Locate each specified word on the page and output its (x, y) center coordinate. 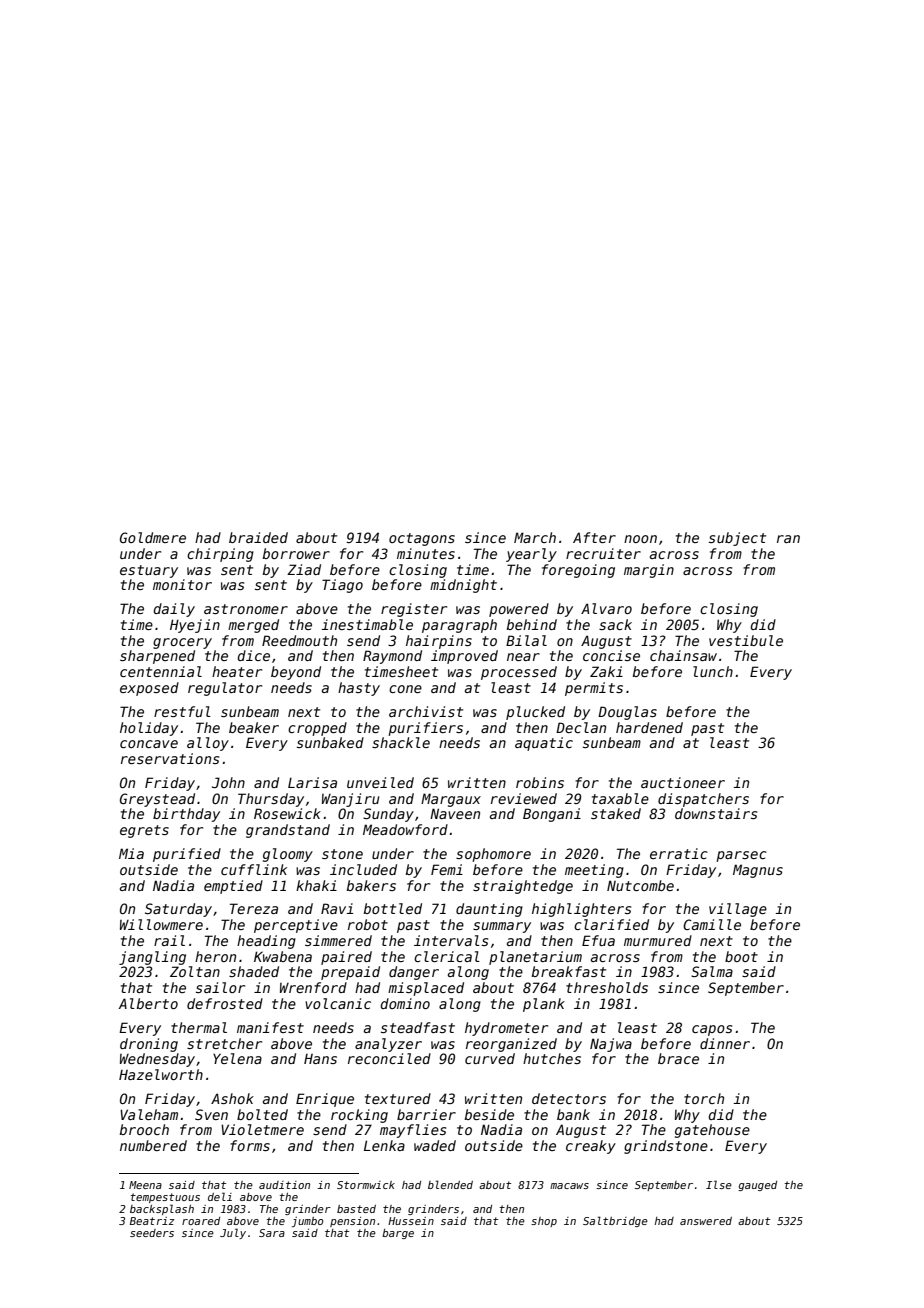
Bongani (552, 815)
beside (489, 1114)
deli (220, 1196)
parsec (741, 856)
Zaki (606, 671)
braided (258, 537)
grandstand (288, 831)
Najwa (611, 1045)
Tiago (342, 586)
